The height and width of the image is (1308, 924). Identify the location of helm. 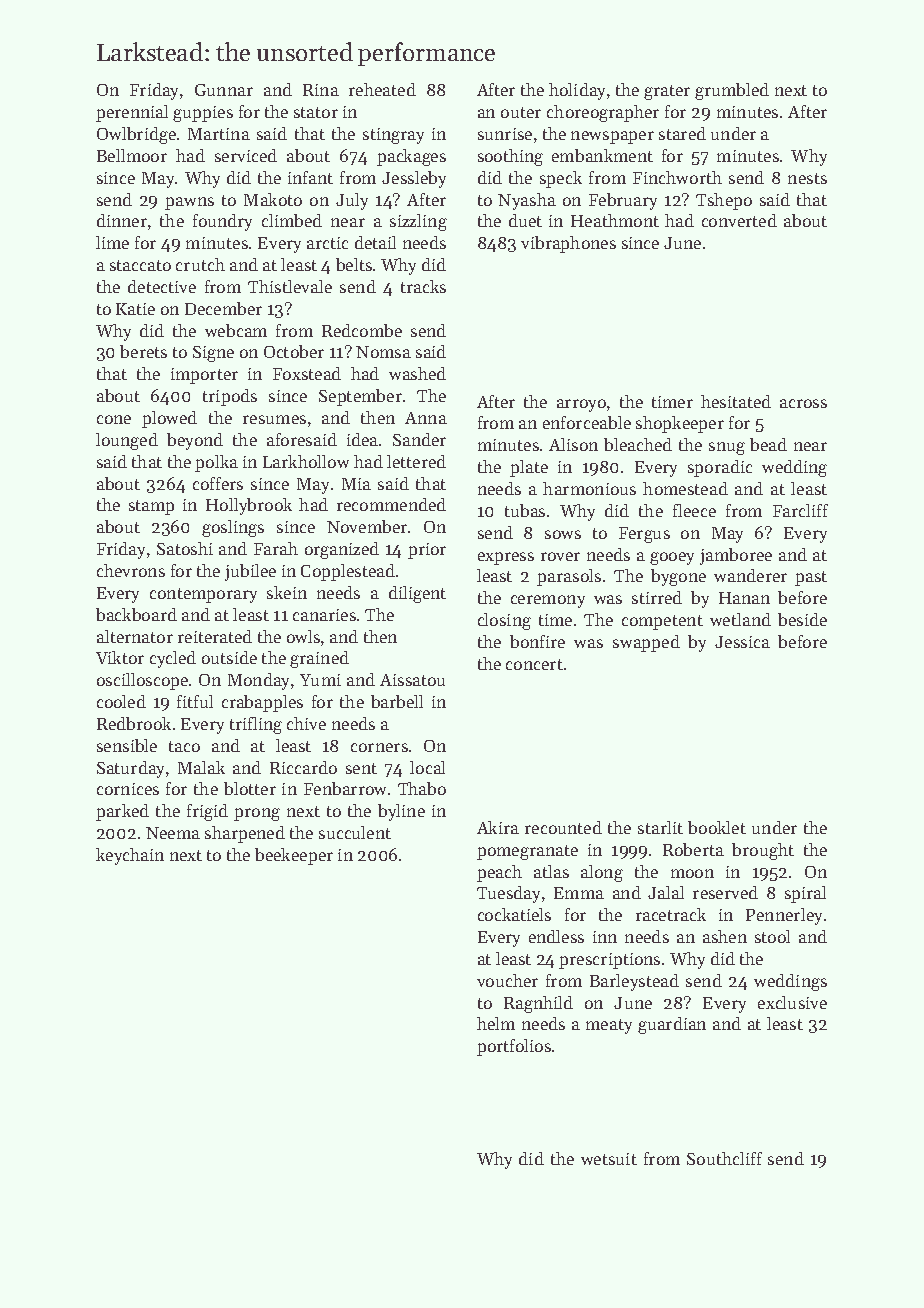
(496, 1023).
